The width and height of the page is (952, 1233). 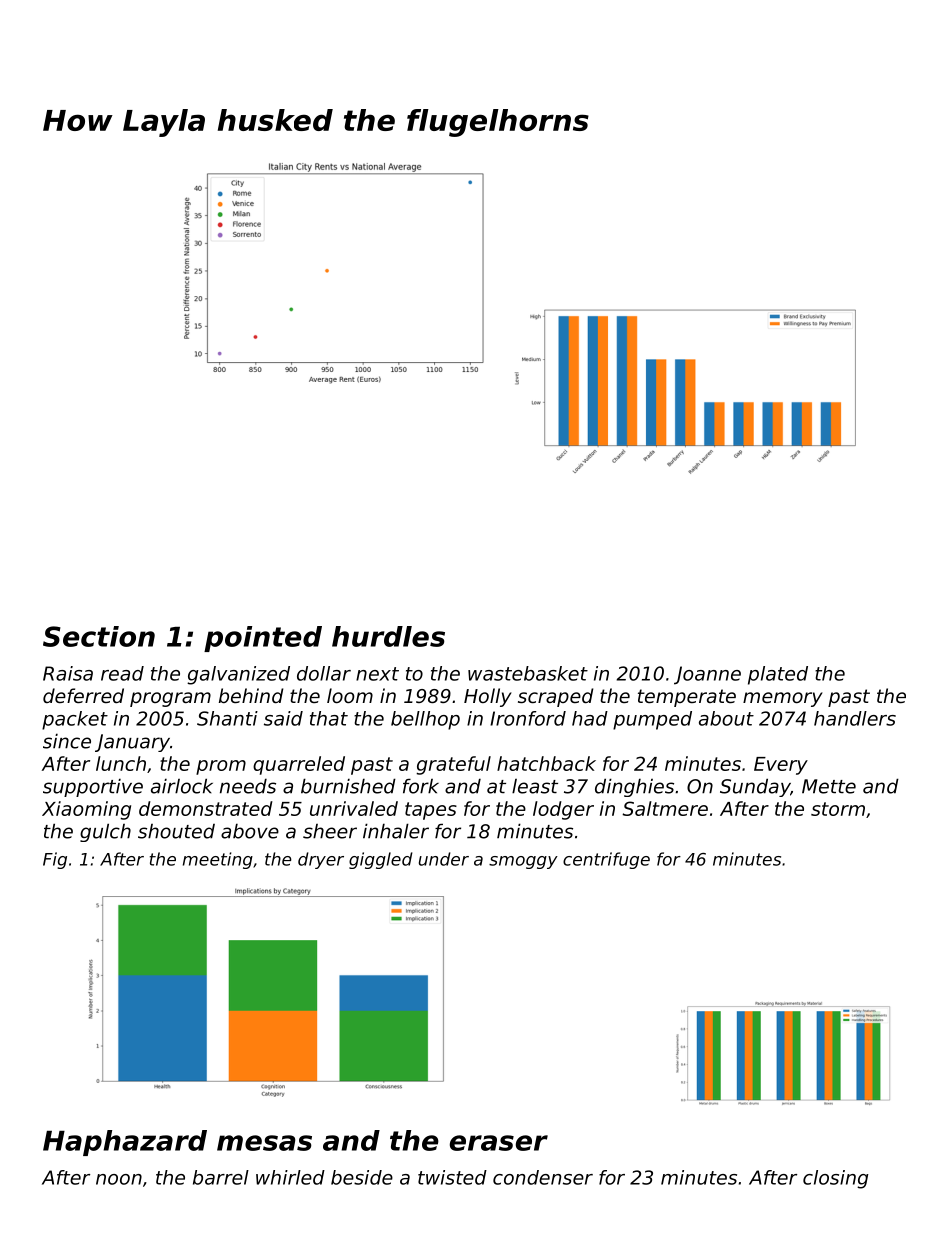 What do you see at coordinates (381, 860) in the page?
I see `giggled` at bounding box center [381, 860].
